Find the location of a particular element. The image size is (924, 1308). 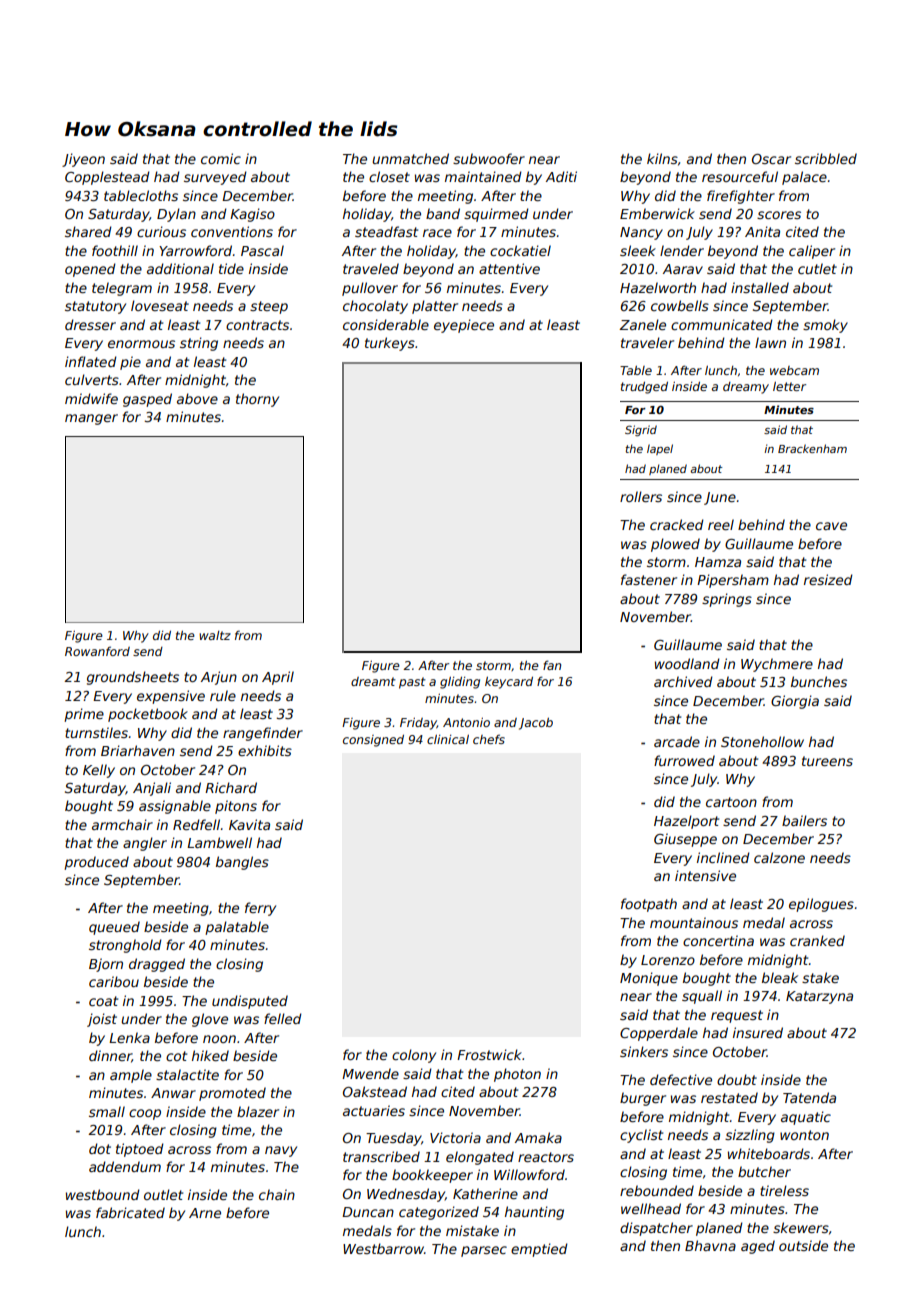

ferry is located at coordinates (260, 909).
